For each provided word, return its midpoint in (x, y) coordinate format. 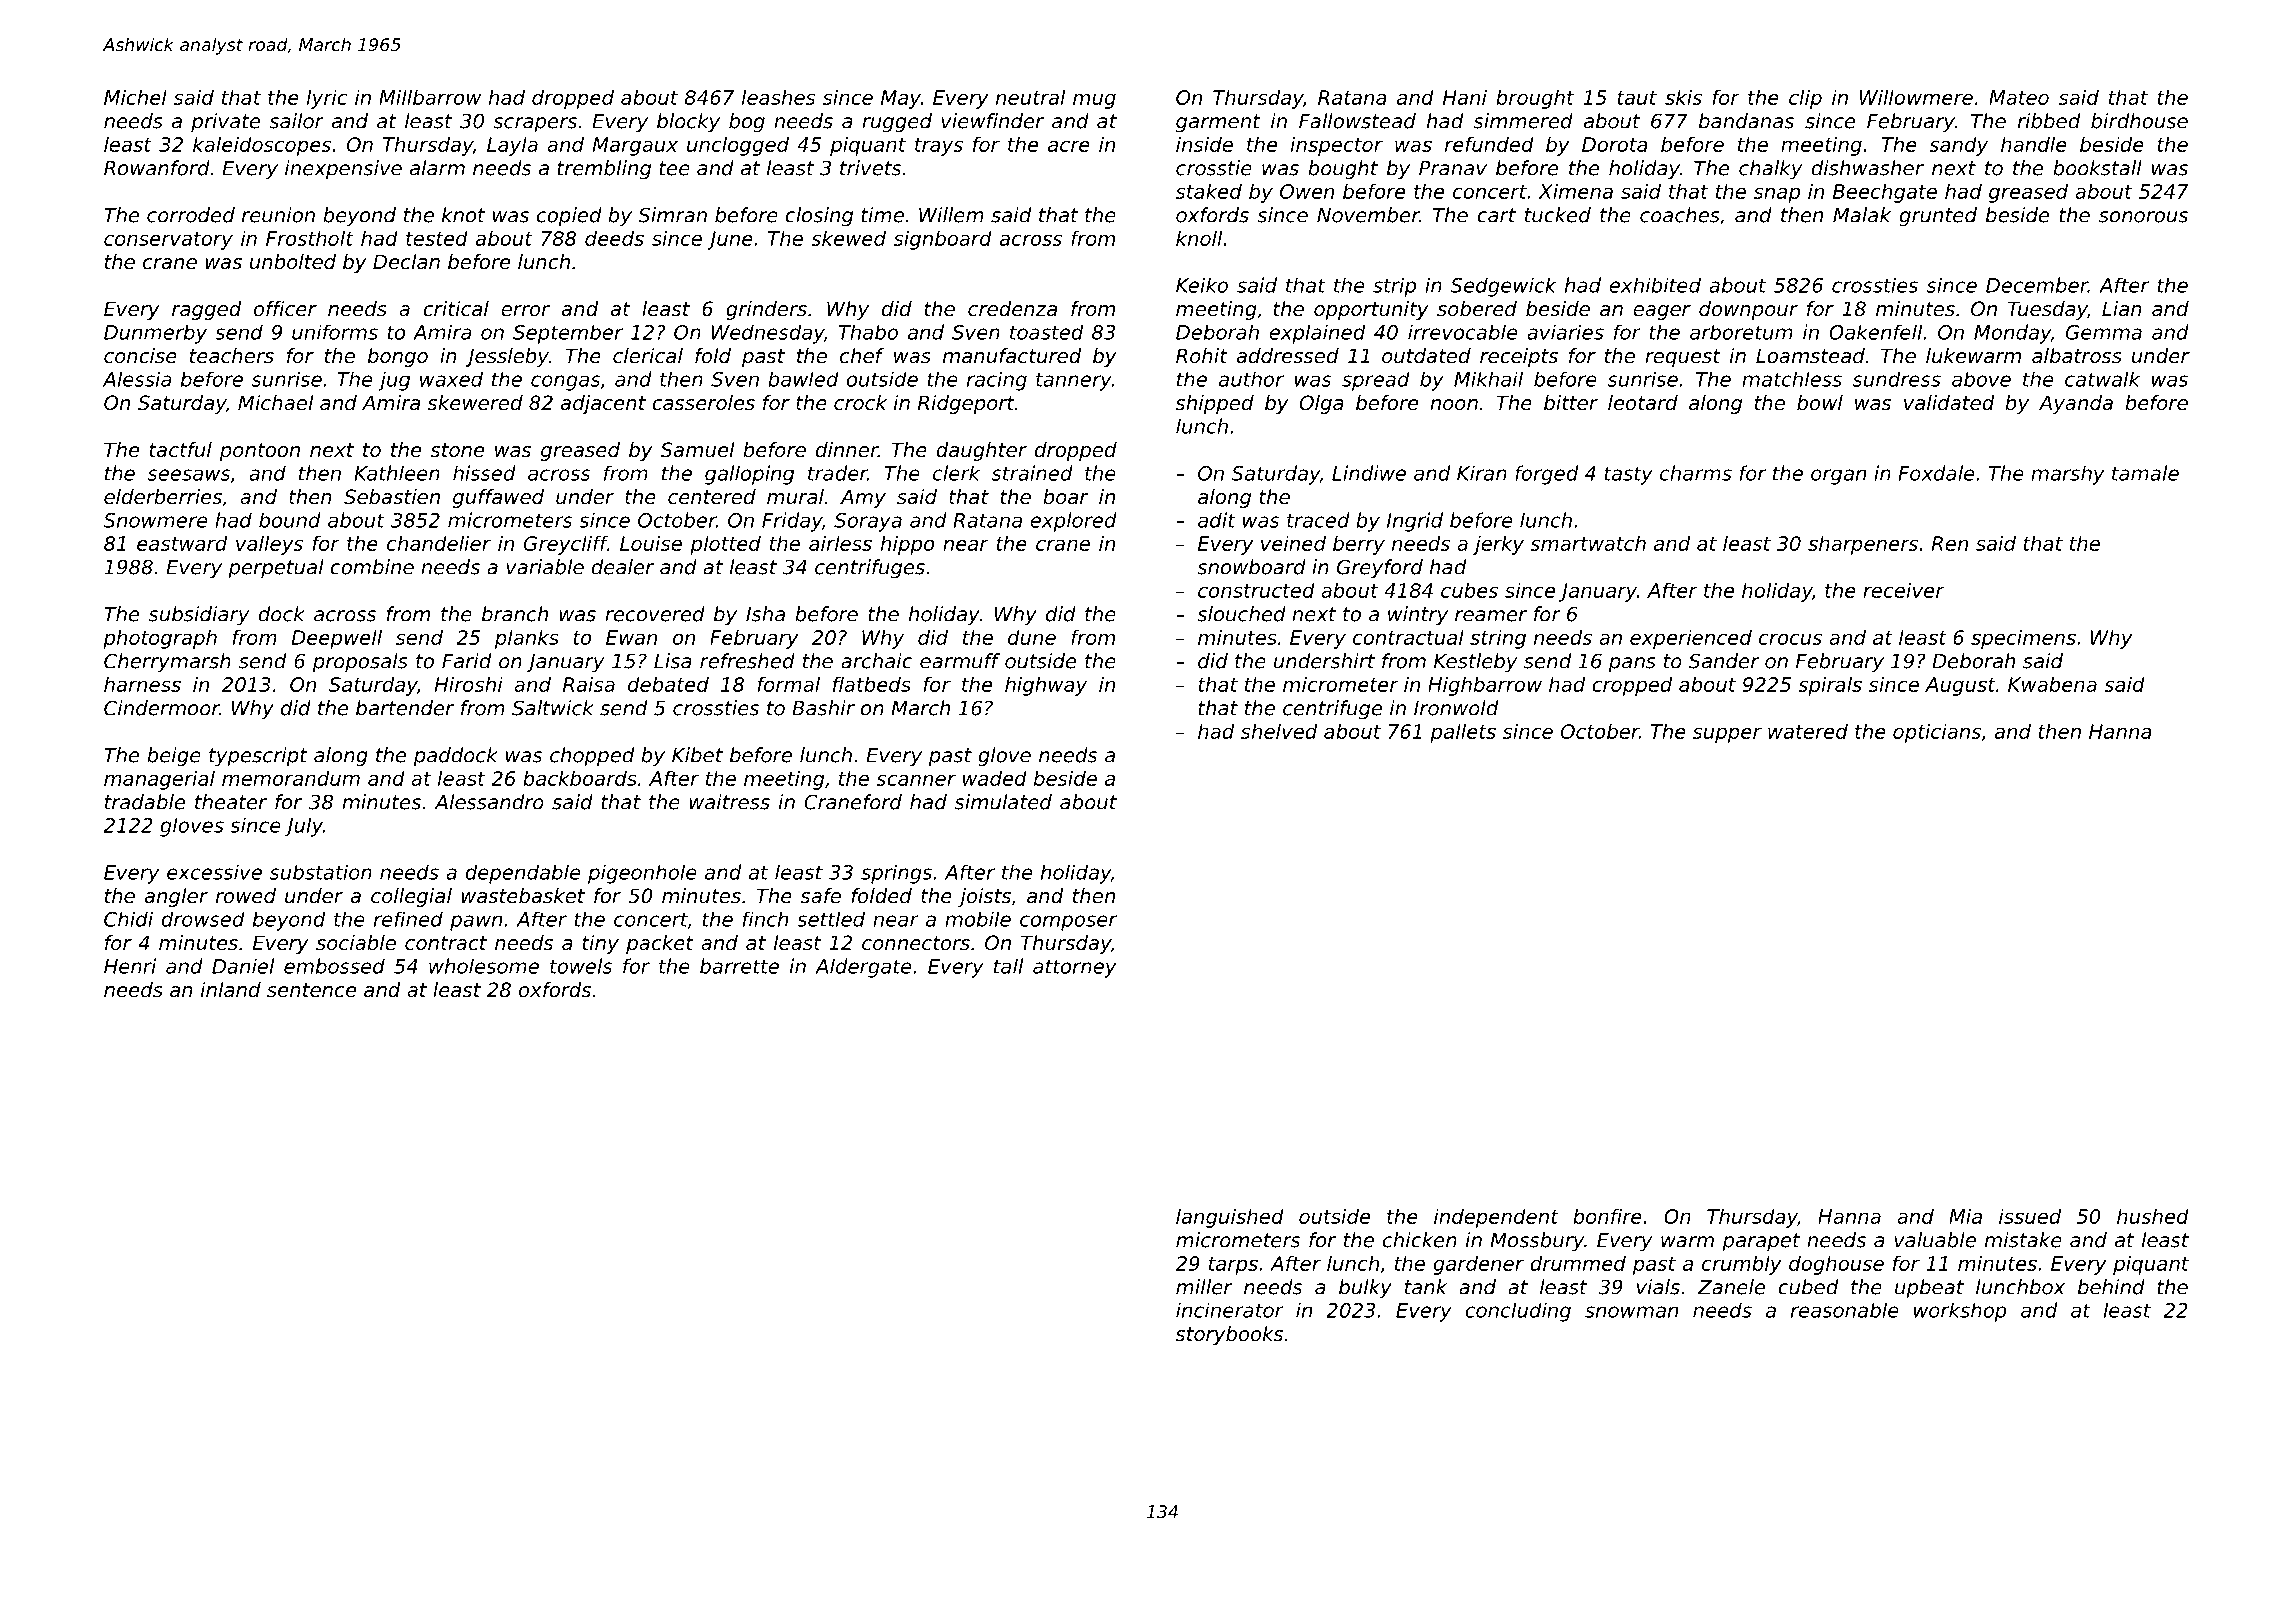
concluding (1518, 1312)
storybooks (1229, 1335)
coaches (1680, 215)
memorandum (291, 778)
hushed (2153, 1216)
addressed (1288, 356)
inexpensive (343, 170)
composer (1068, 923)
